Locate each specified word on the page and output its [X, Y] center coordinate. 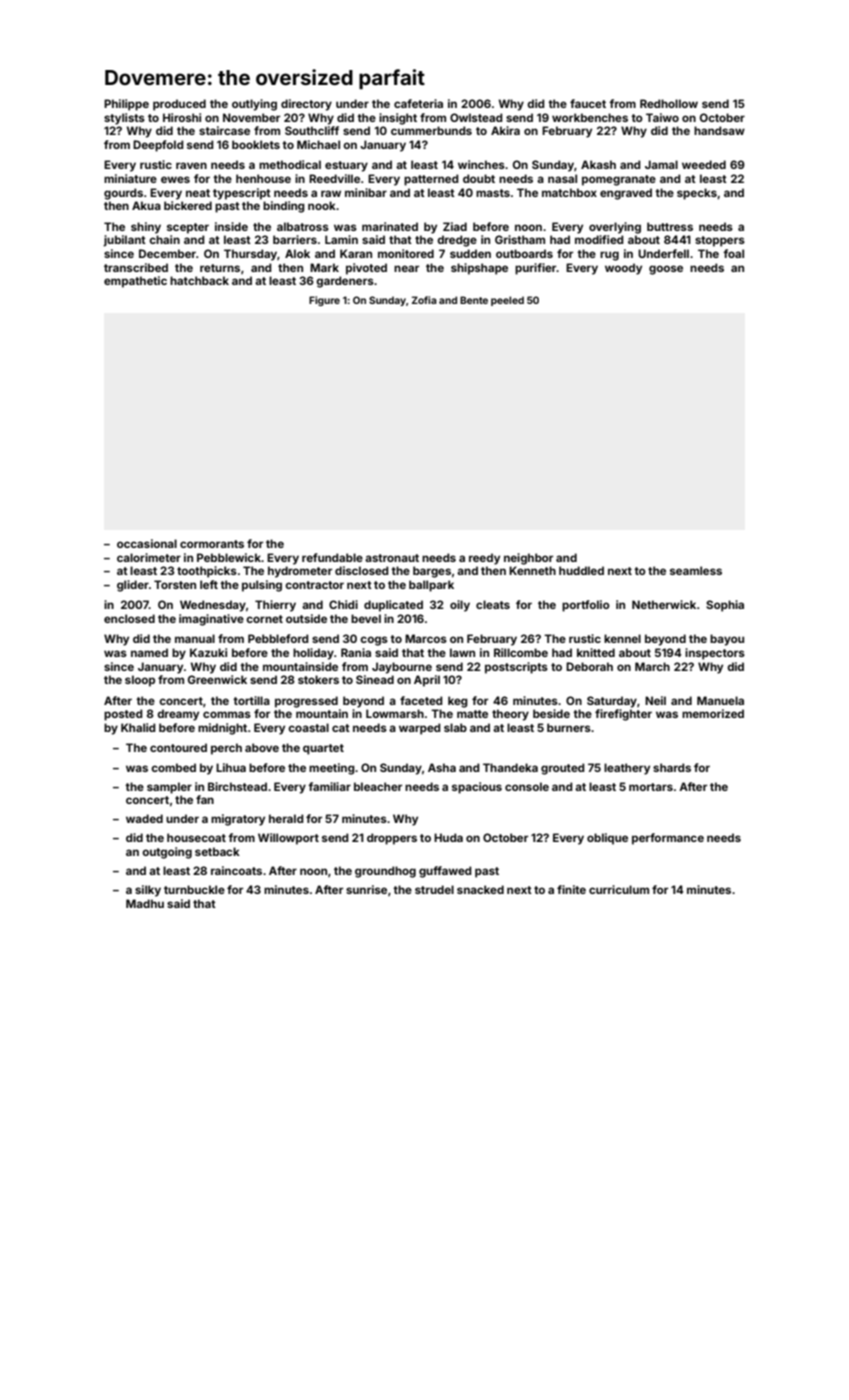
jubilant [124, 241]
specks [697, 194]
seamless [696, 570]
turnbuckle [194, 889]
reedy [484, 559]
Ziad [455, 226]
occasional [147, 543]
